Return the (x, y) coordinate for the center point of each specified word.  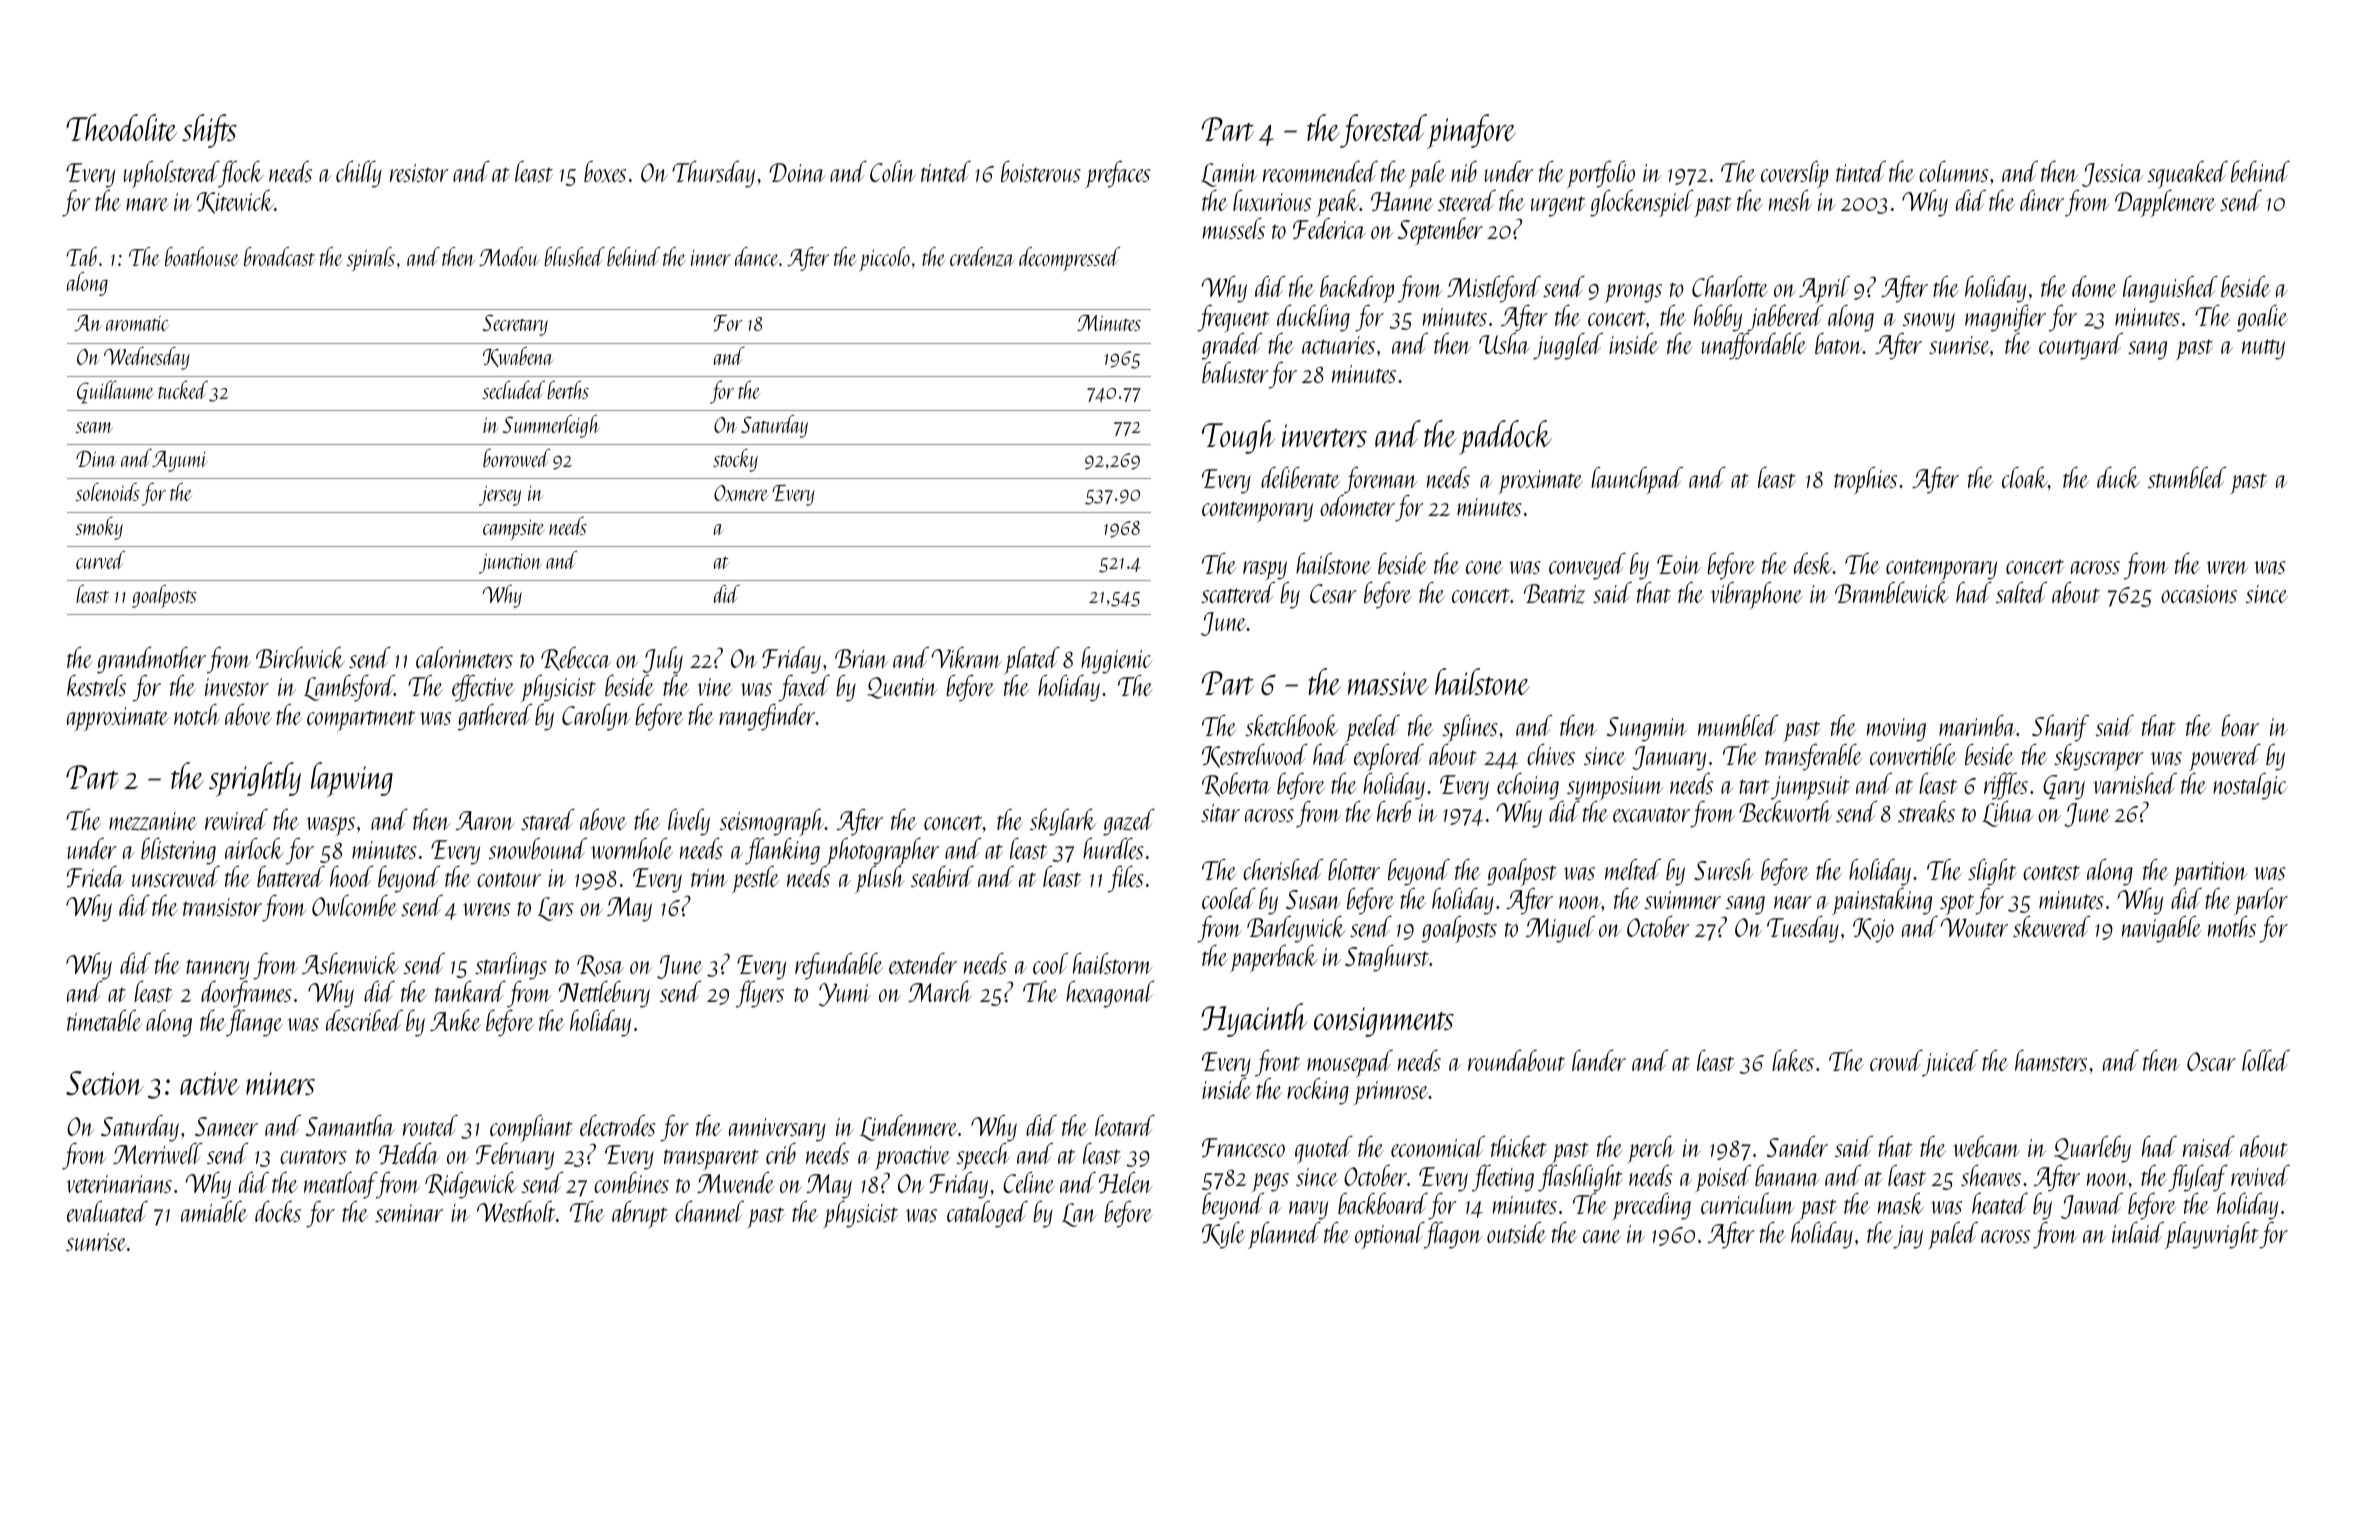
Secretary (515, 325)
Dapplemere (2165, 204)
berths (568, 389)
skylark (1063, 822)
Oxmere (741, 493)
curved (100, 559)
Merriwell (158, 1153)
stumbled (2187, 477)
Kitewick (235, 202)
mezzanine (153, 821)
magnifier (2005, 318)
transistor (222, 907)
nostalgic (2250, 786)
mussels (1234, 228)
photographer (882, 852)
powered (2225, 757)
